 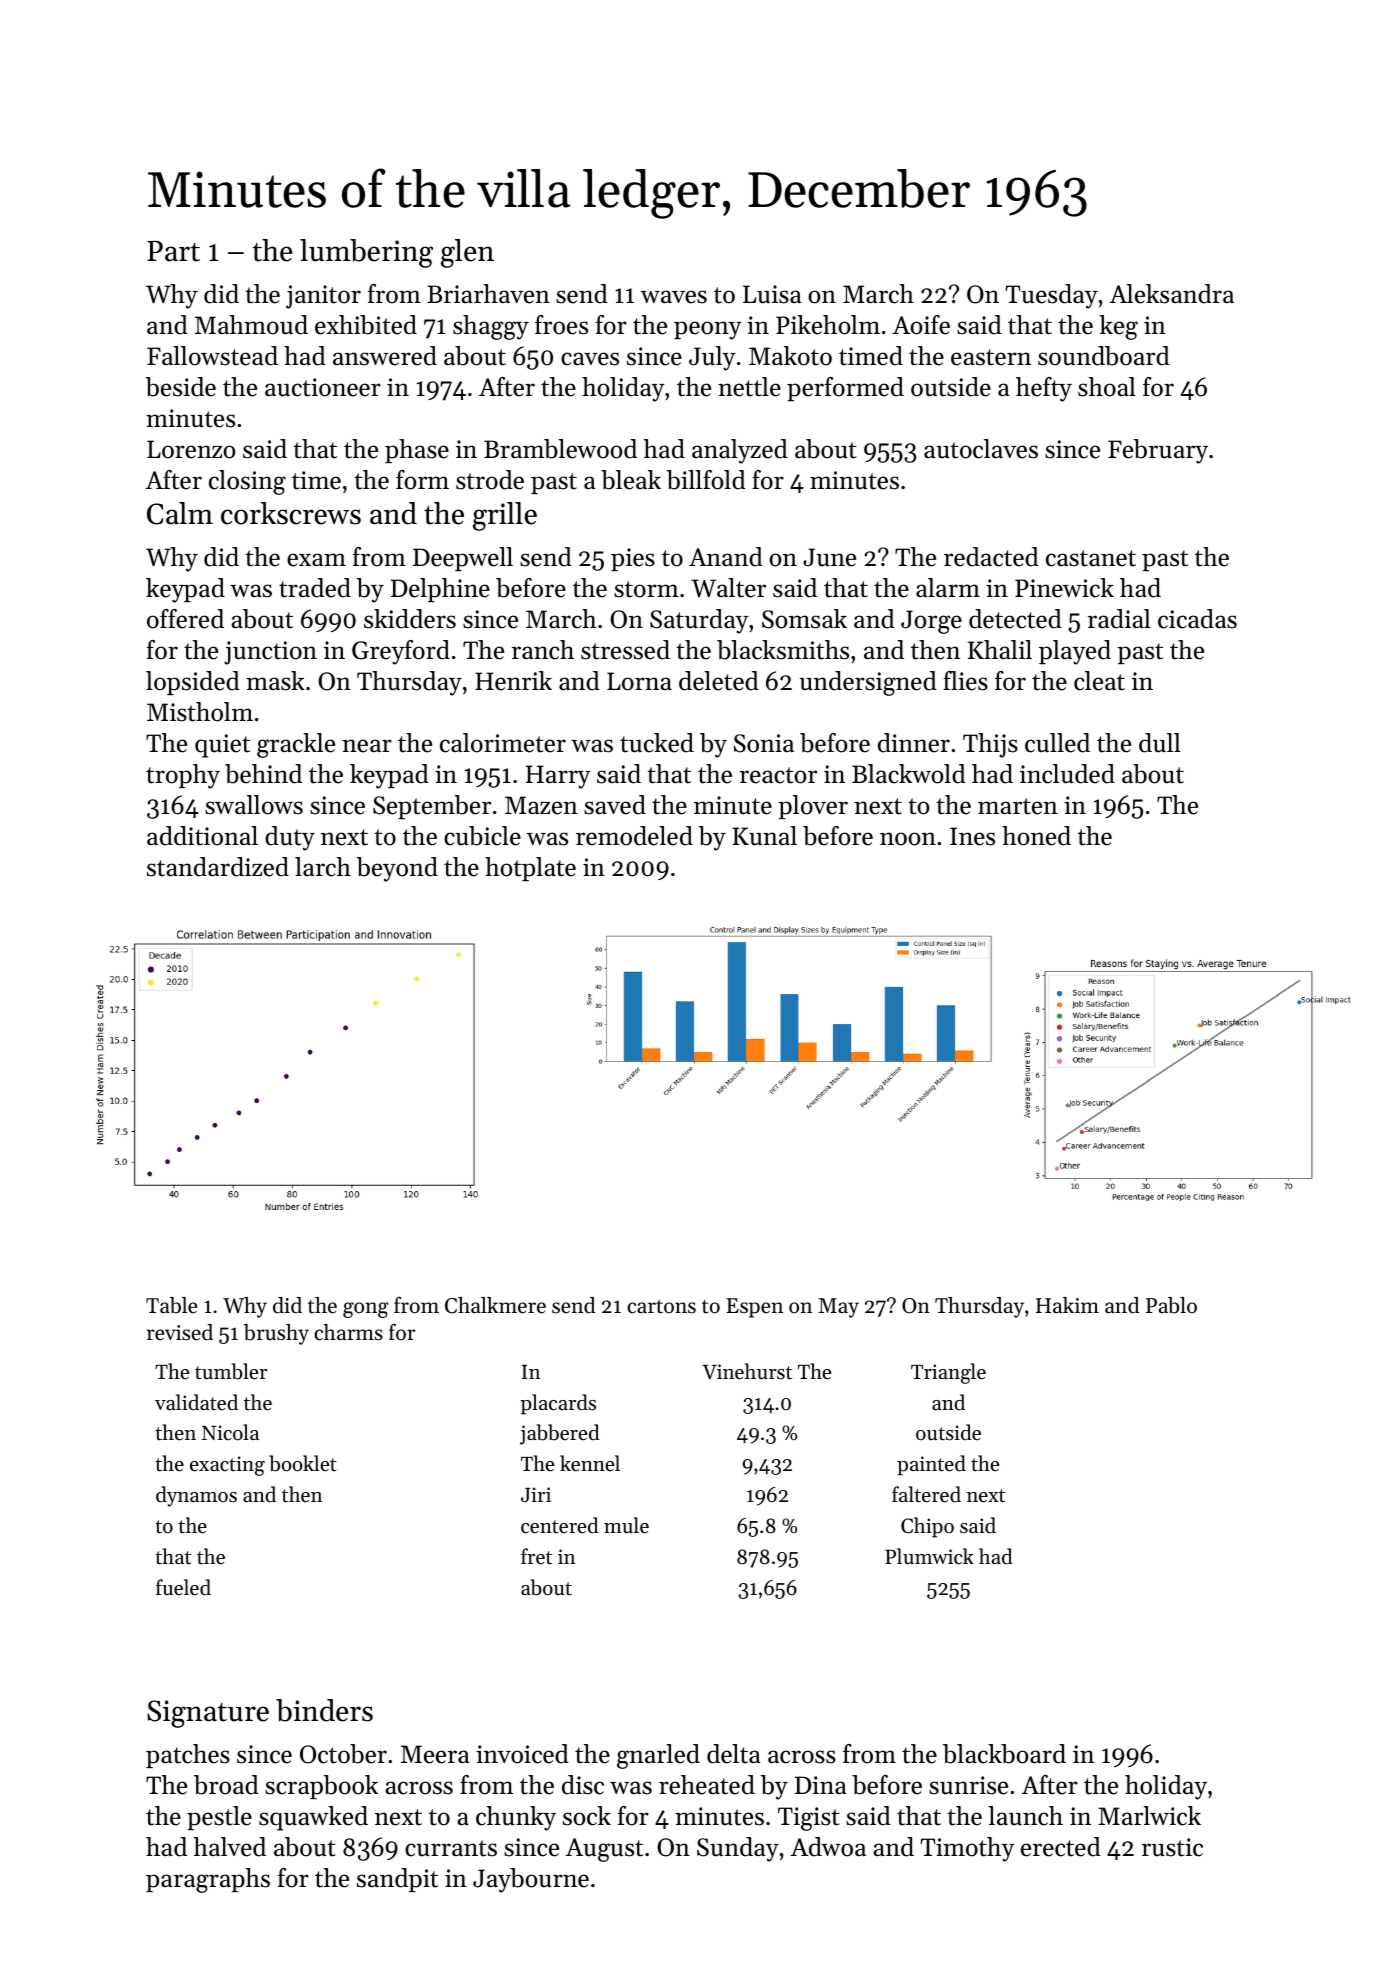 What do you see at coordinates (531, 1880) in the image?
I see `Jaybourne` at bounding box center [531, 1880].
